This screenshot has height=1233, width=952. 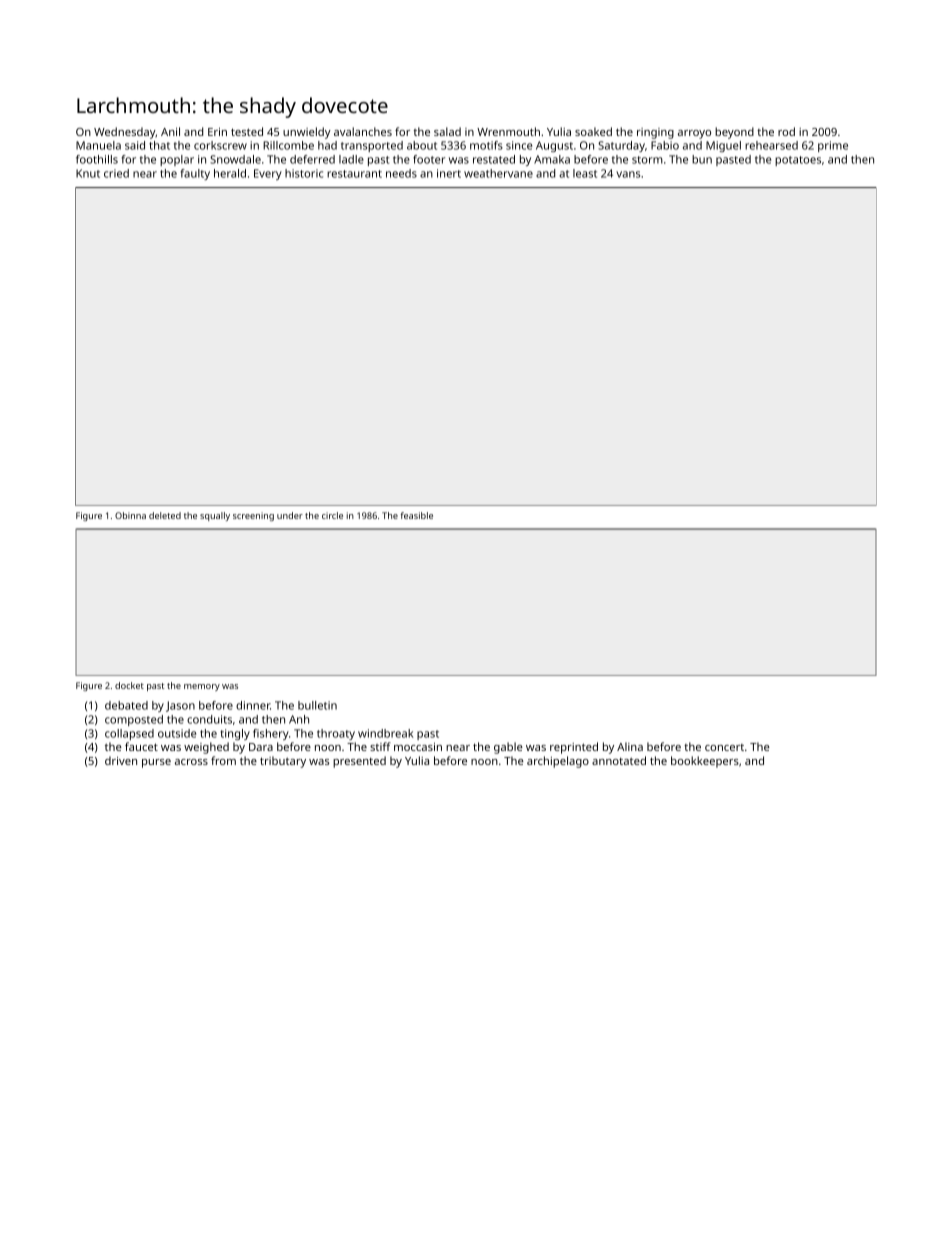 I want to click on Manuela, so click(x=98, y=145).
